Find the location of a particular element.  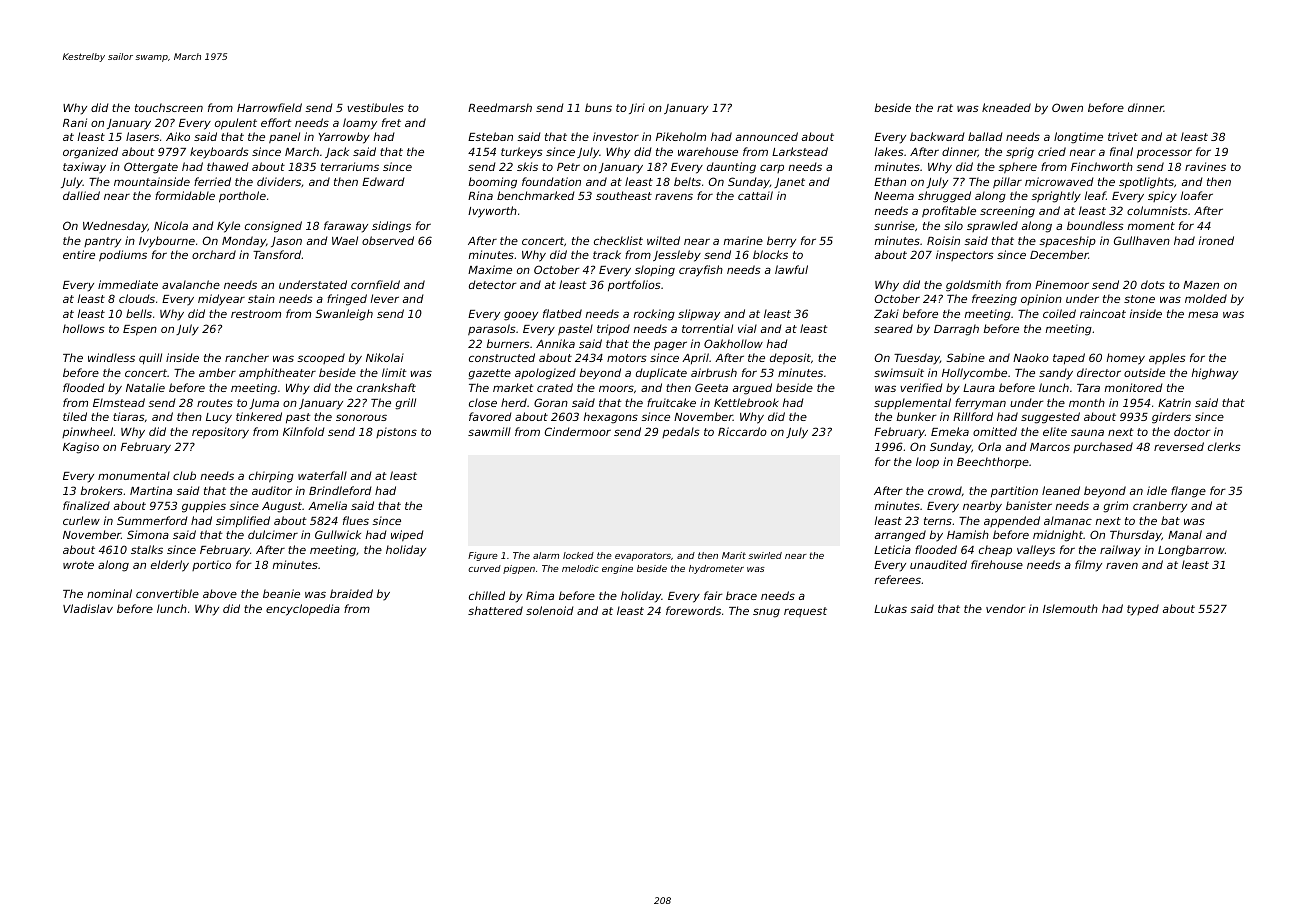

apologized is located at coordinates (545, 374).
